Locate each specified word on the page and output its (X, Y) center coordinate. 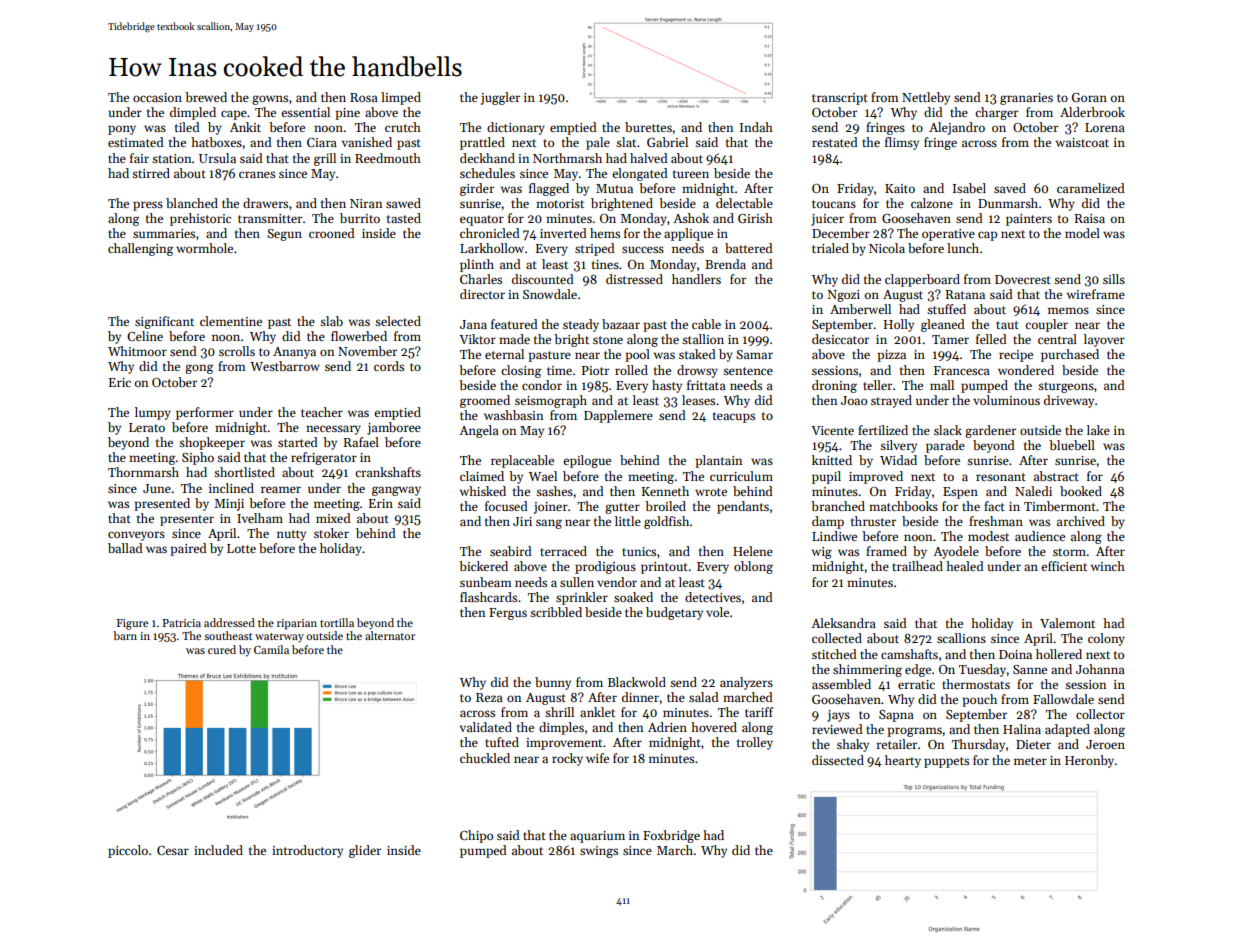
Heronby (1089, 761)
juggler (500, 98)
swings (599, 852)
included (218, 850)
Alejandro (957, 128)
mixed (333, 518)
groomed (485, 401)
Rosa (364, 97)
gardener (990, 431)
